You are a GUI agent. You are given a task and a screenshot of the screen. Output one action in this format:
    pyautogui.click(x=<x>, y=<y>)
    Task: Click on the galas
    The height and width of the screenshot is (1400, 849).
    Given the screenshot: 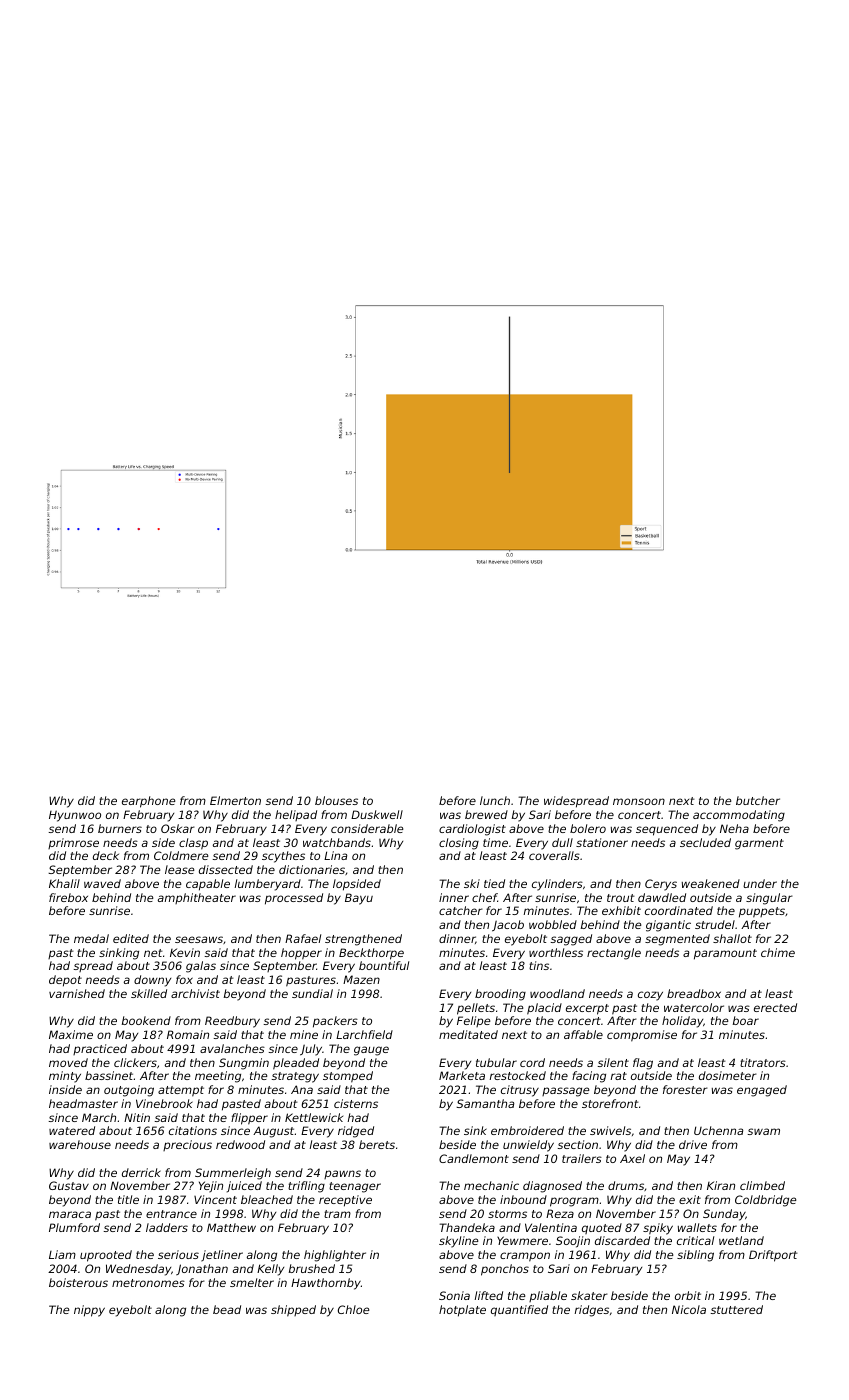 What is the action you would take?
    pyautogui.click(x=201, y=967)
